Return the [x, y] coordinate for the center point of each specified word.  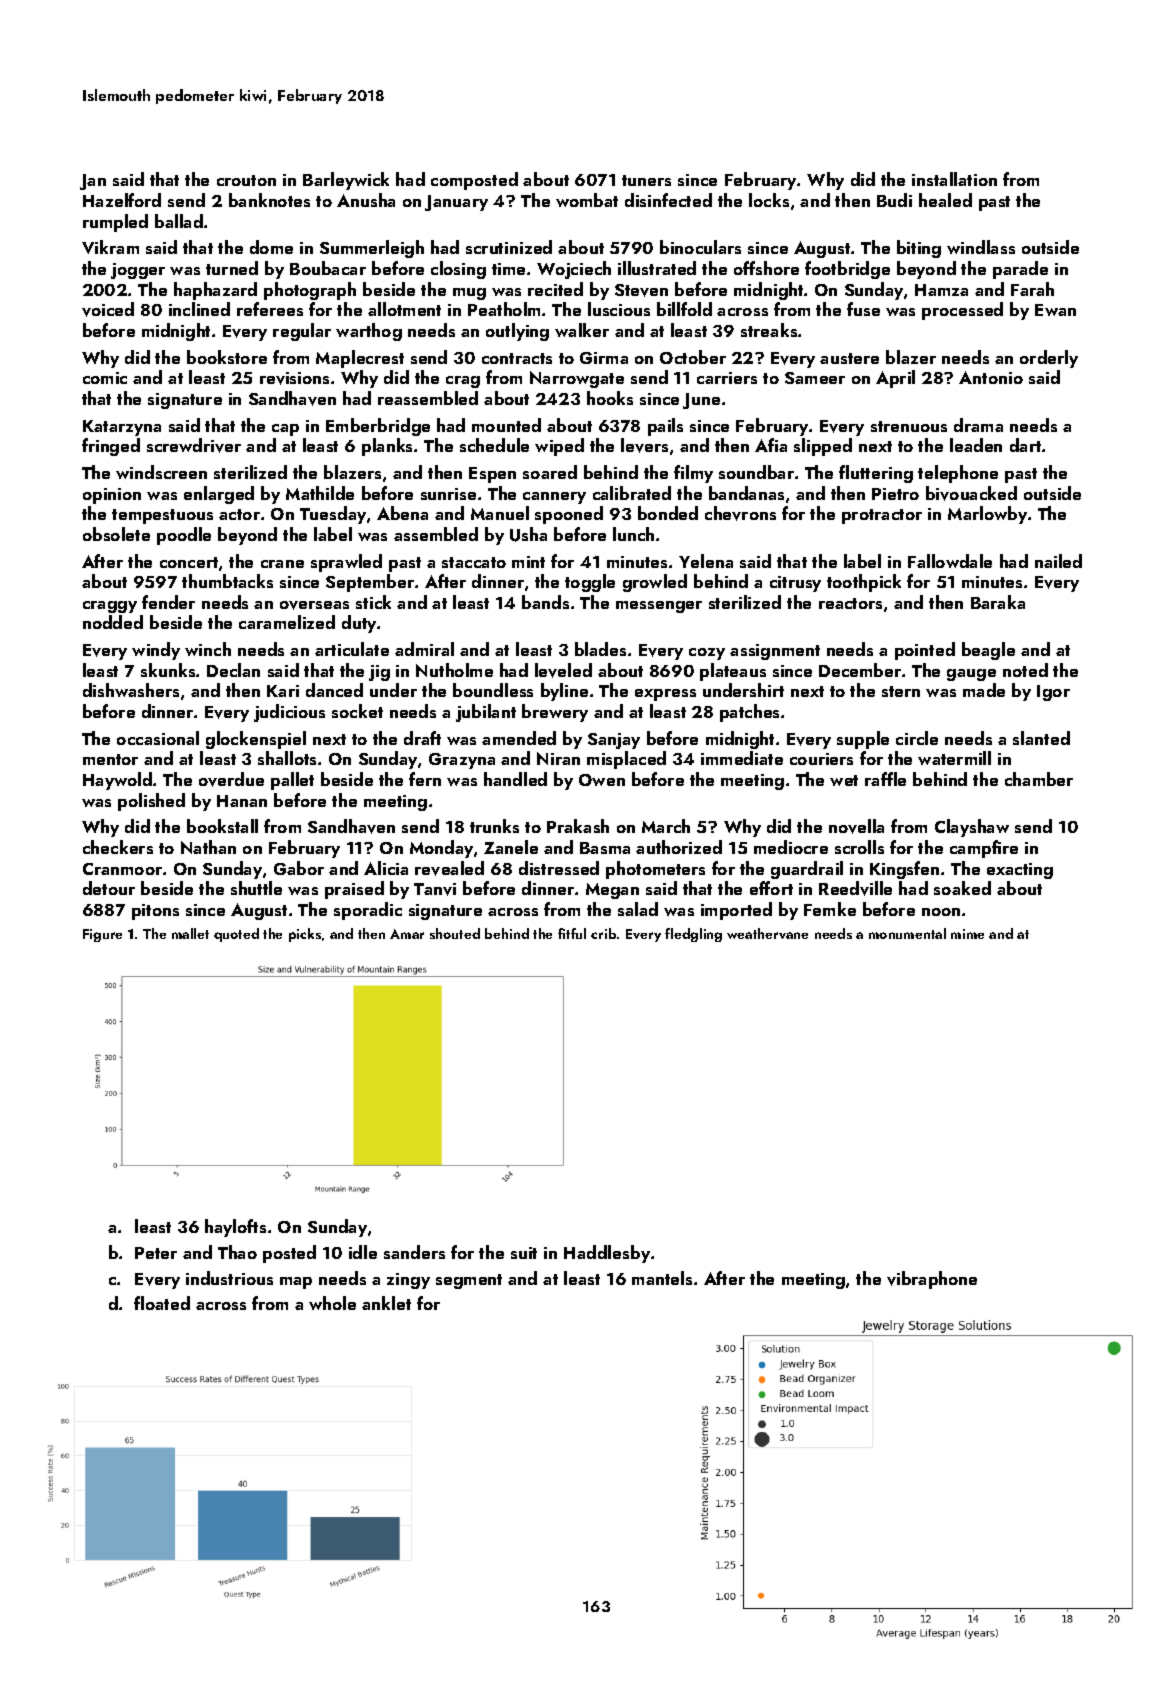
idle [363, 1252]
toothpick [864, 583]
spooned [569, 515]
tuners [646, 180]
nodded [113, 622]
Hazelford [122, 200]
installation [954, 179]
